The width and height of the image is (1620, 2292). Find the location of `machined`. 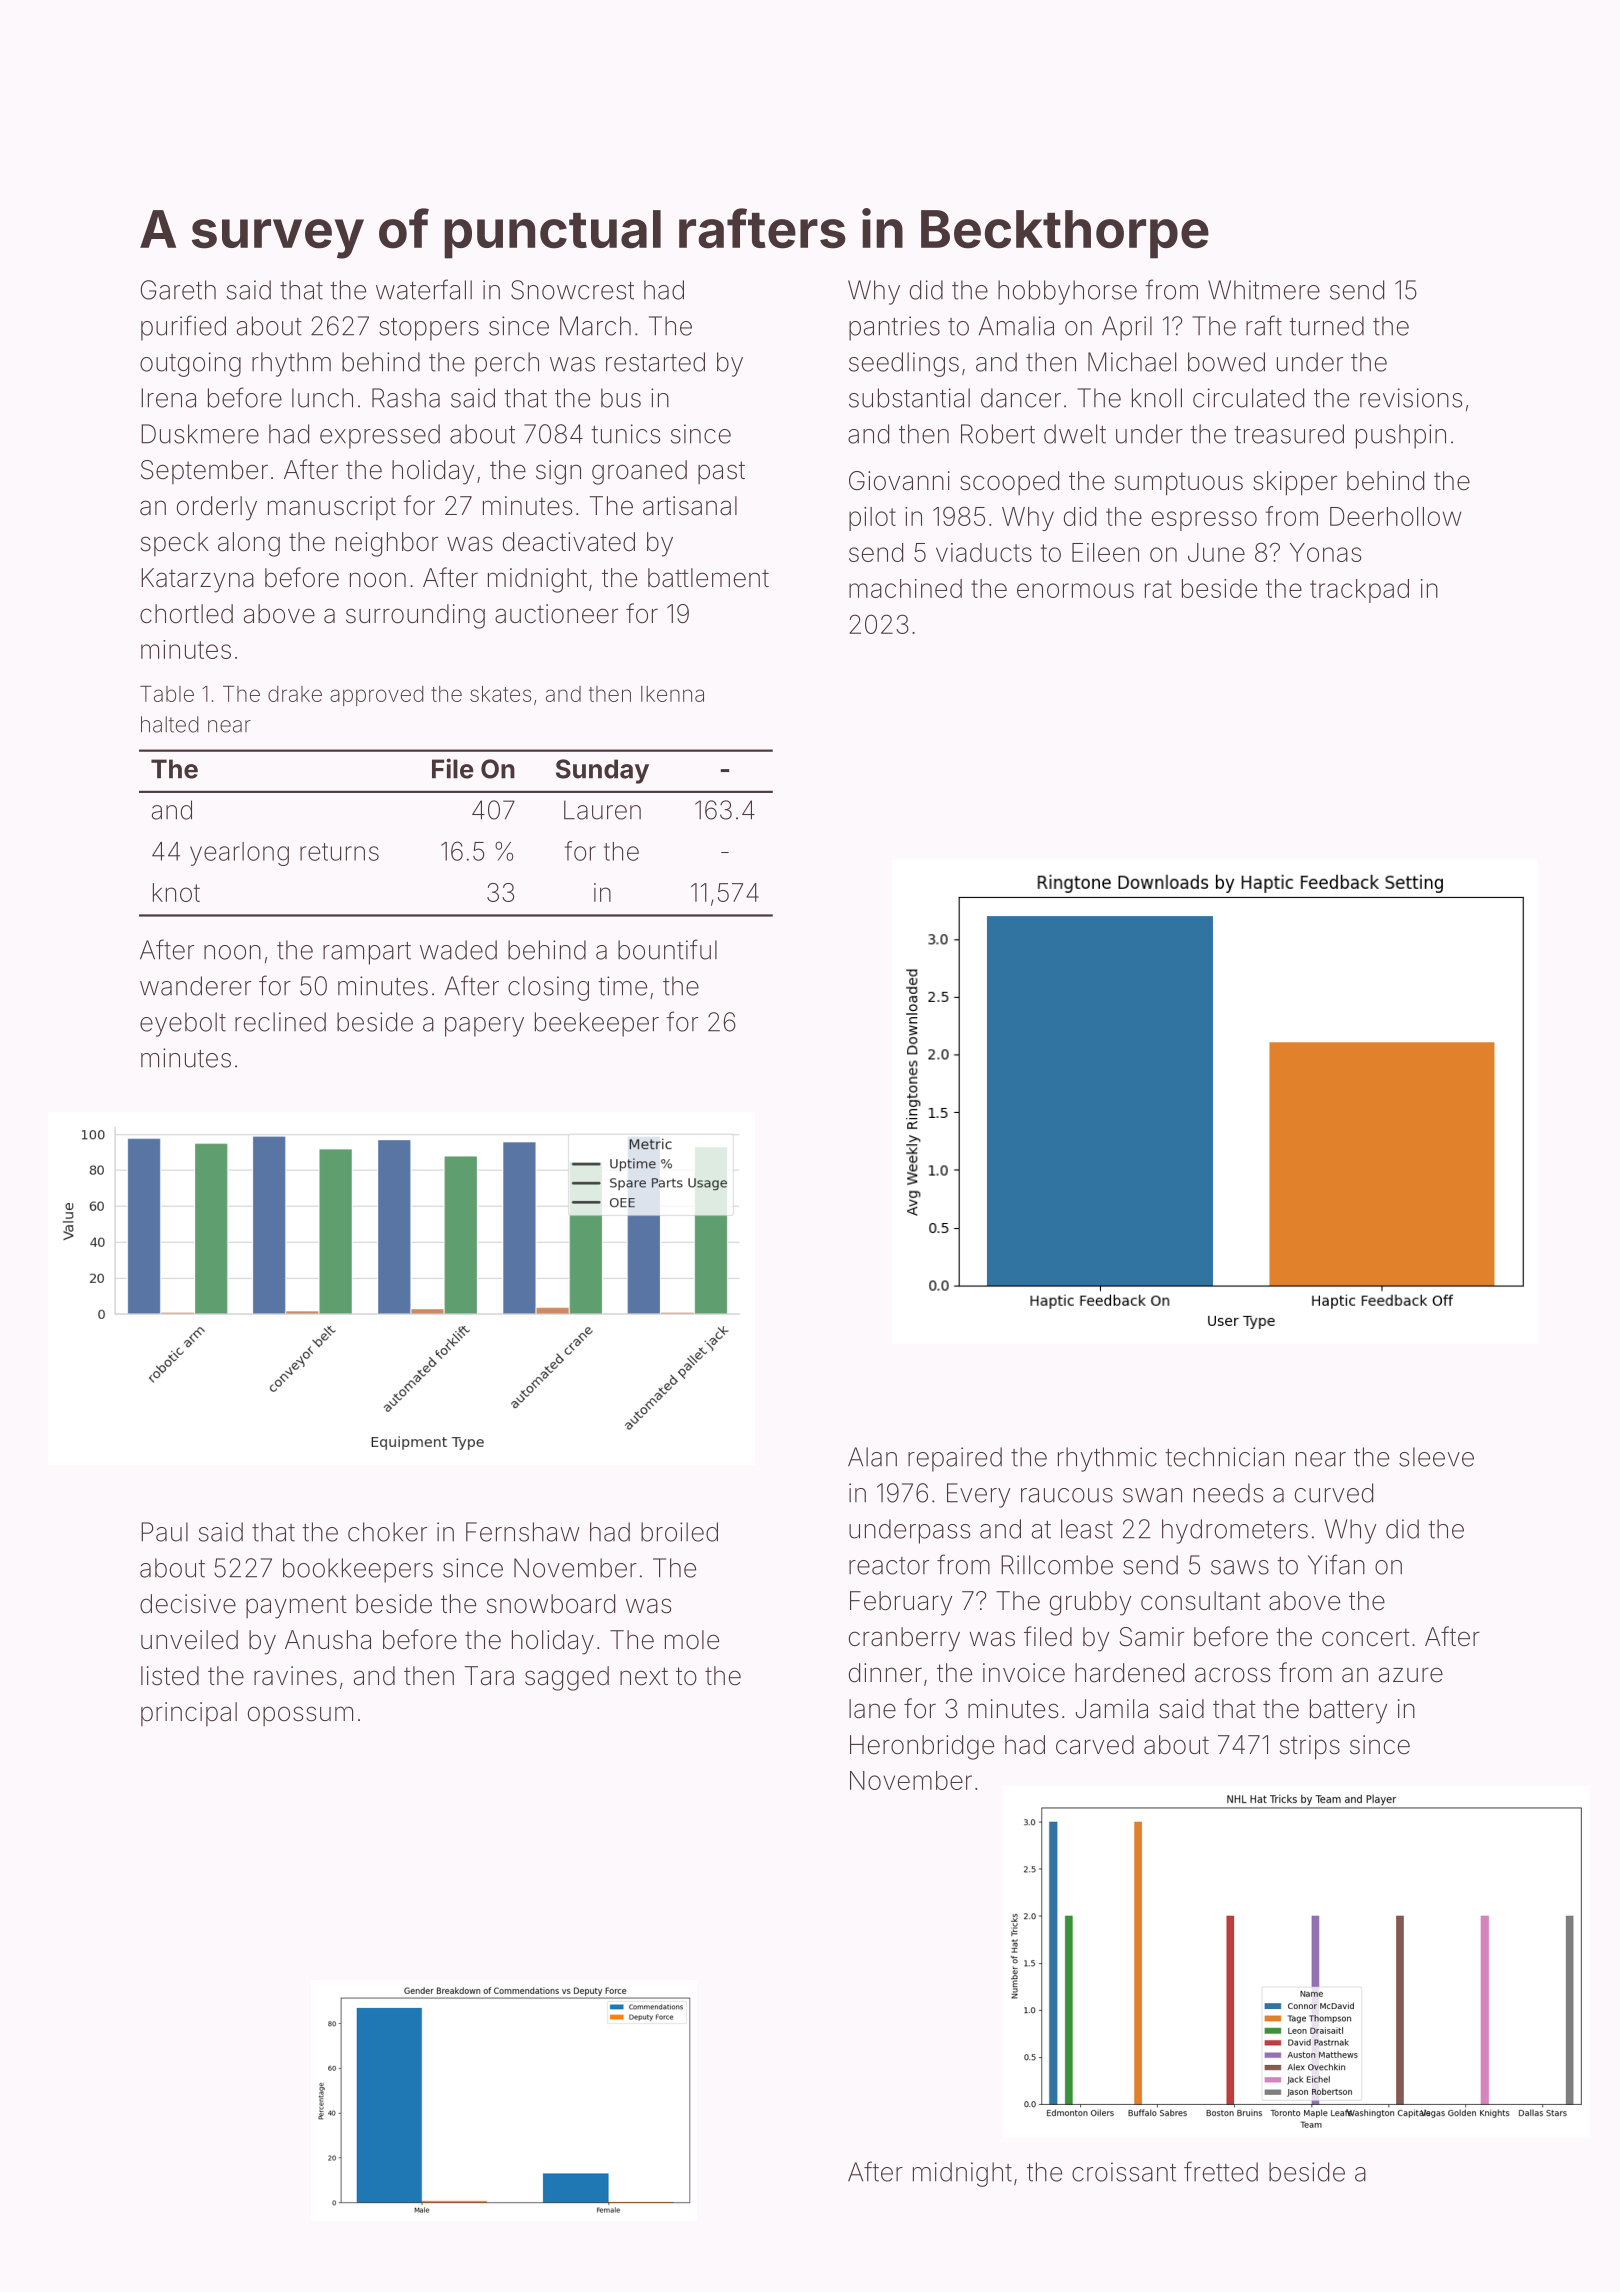

machined is located at coordinates (905, 588).
